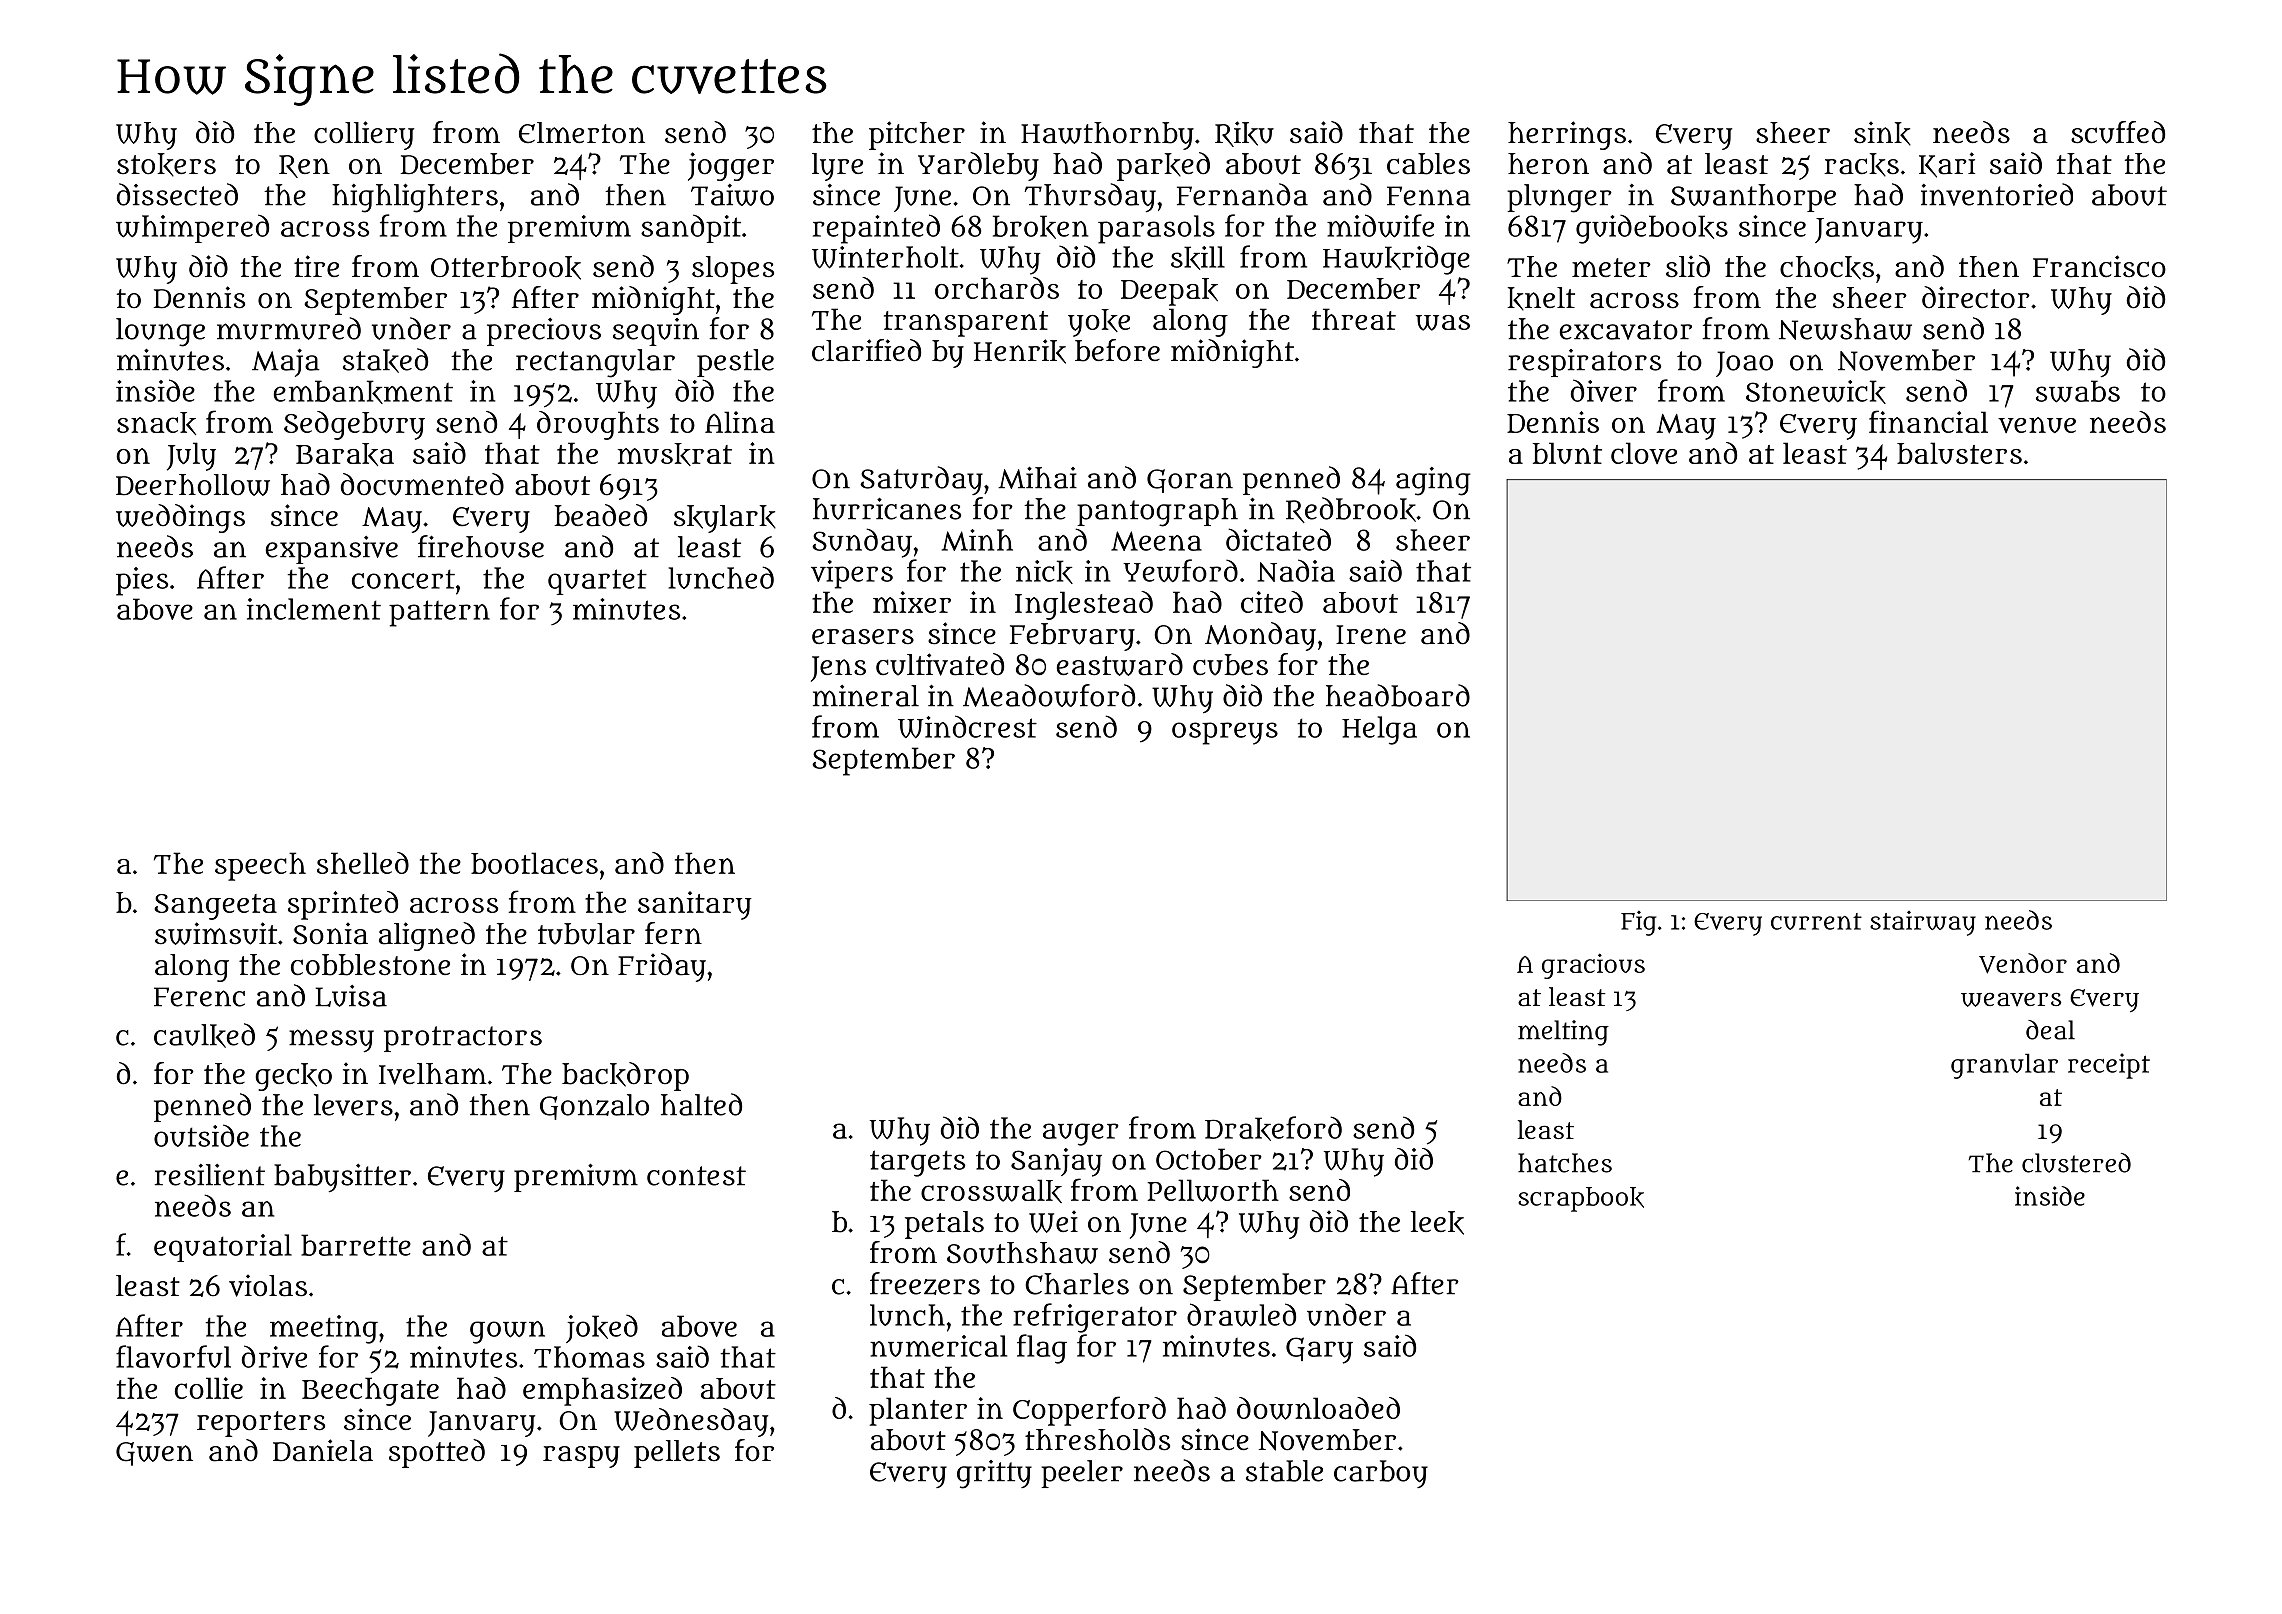 The image size is (2282, 1614). Describe the element at coordinates (967, 726) in the page. I see `Windcrest` at that location.
